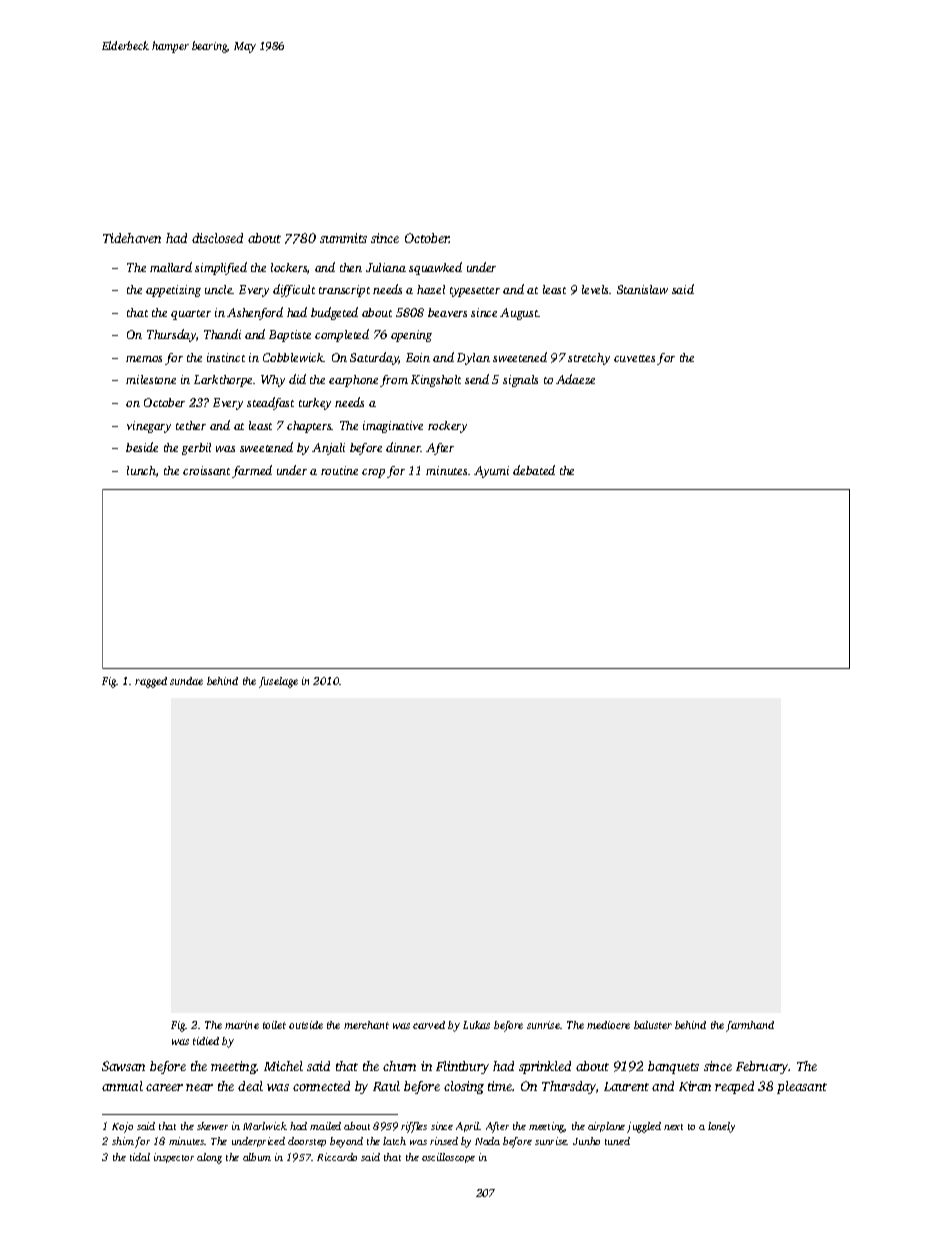 The image size is (952, 1233). Describe the element at coordinates (173, 291) in the screenshot. I see `appetizing` at that location.
